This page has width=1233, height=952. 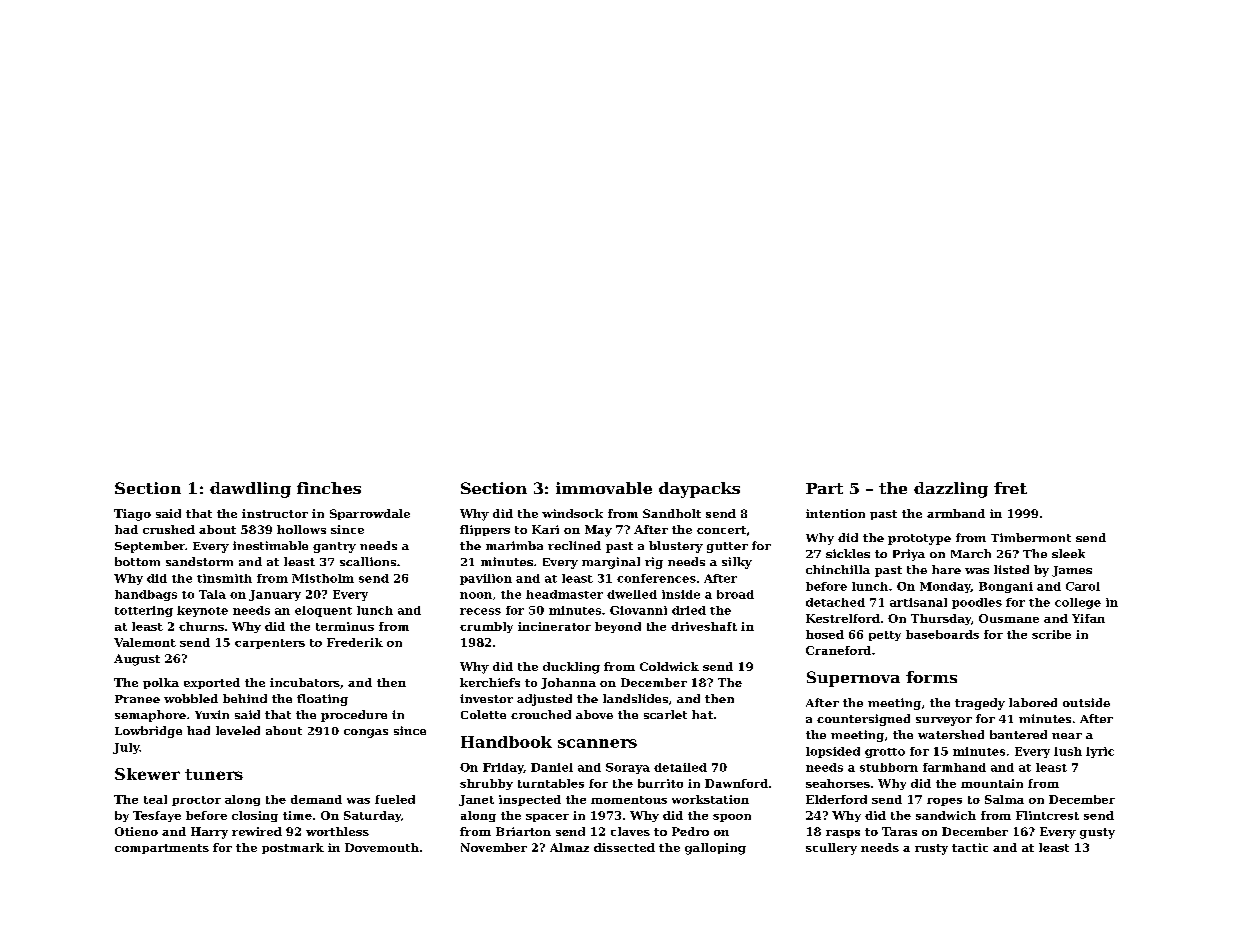 I want to click on incubators, so click(x=305, y=682).
